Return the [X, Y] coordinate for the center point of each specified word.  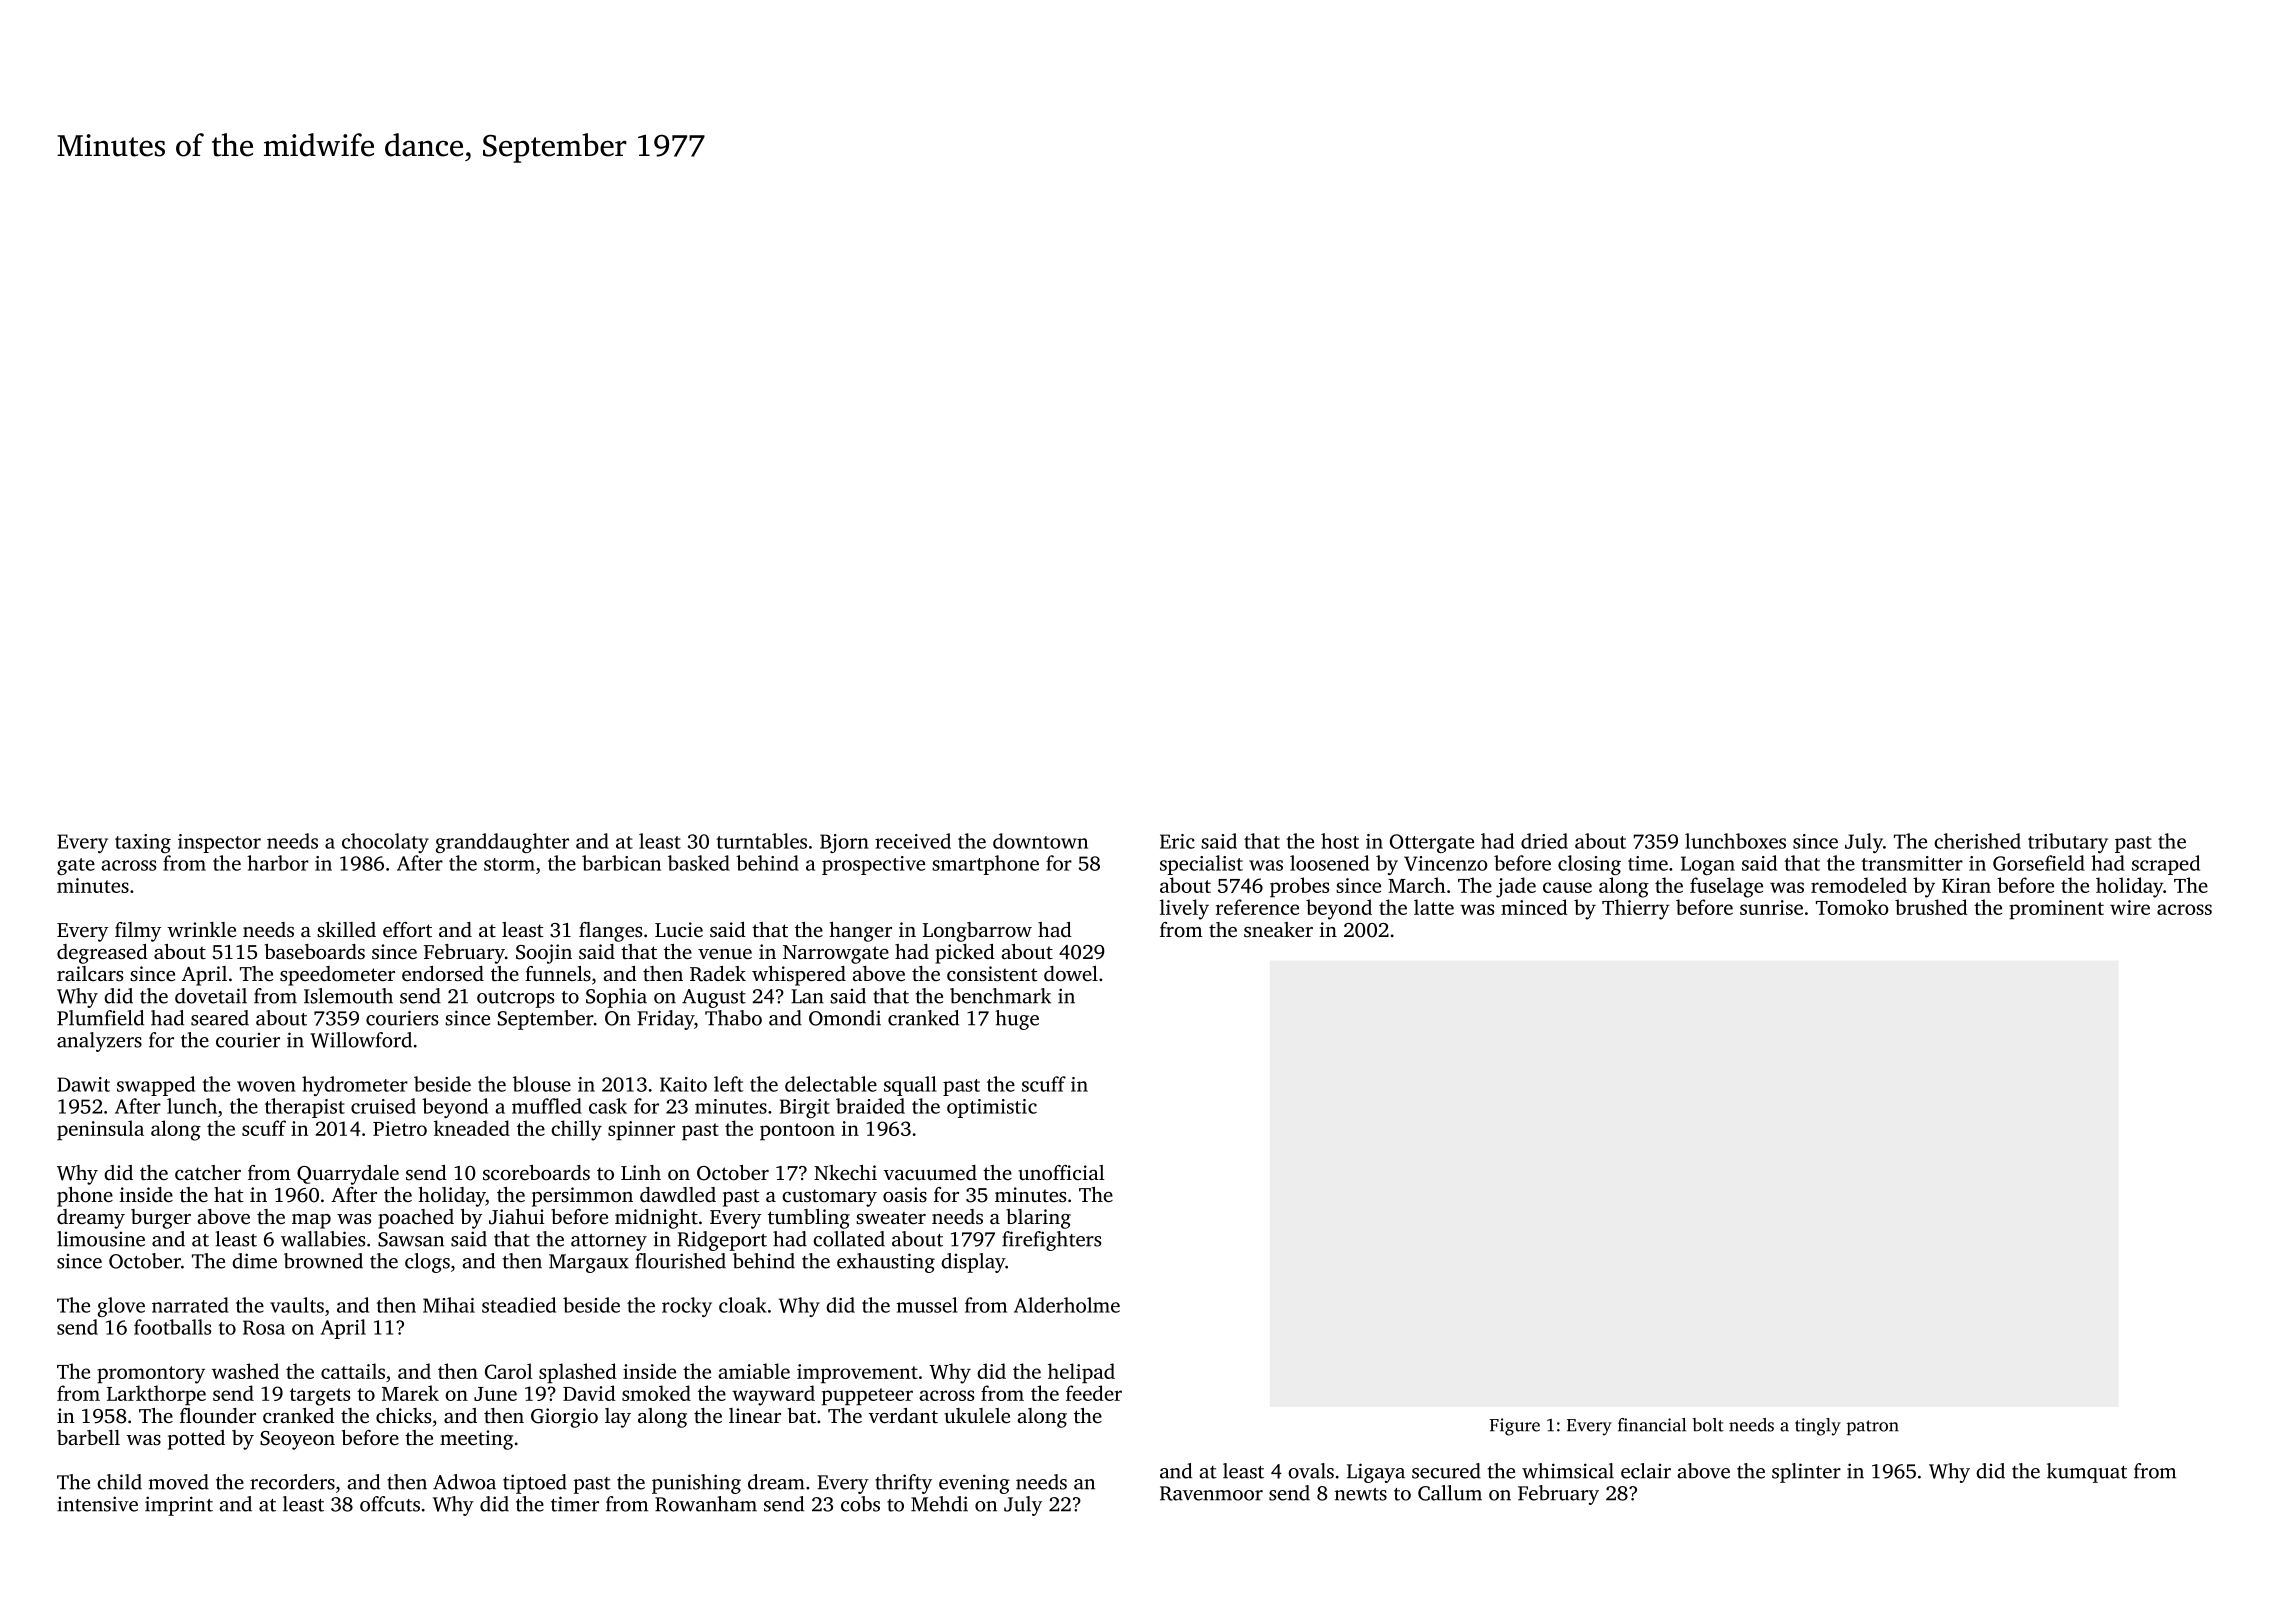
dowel [1071, 973]
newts [1361, 1494]
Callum [1450, 1493]
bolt [1708, 1425]
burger [161, 1219]
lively [1184, 909]
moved [179, 1482]
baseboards [315, 951]
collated [849, 1239]
